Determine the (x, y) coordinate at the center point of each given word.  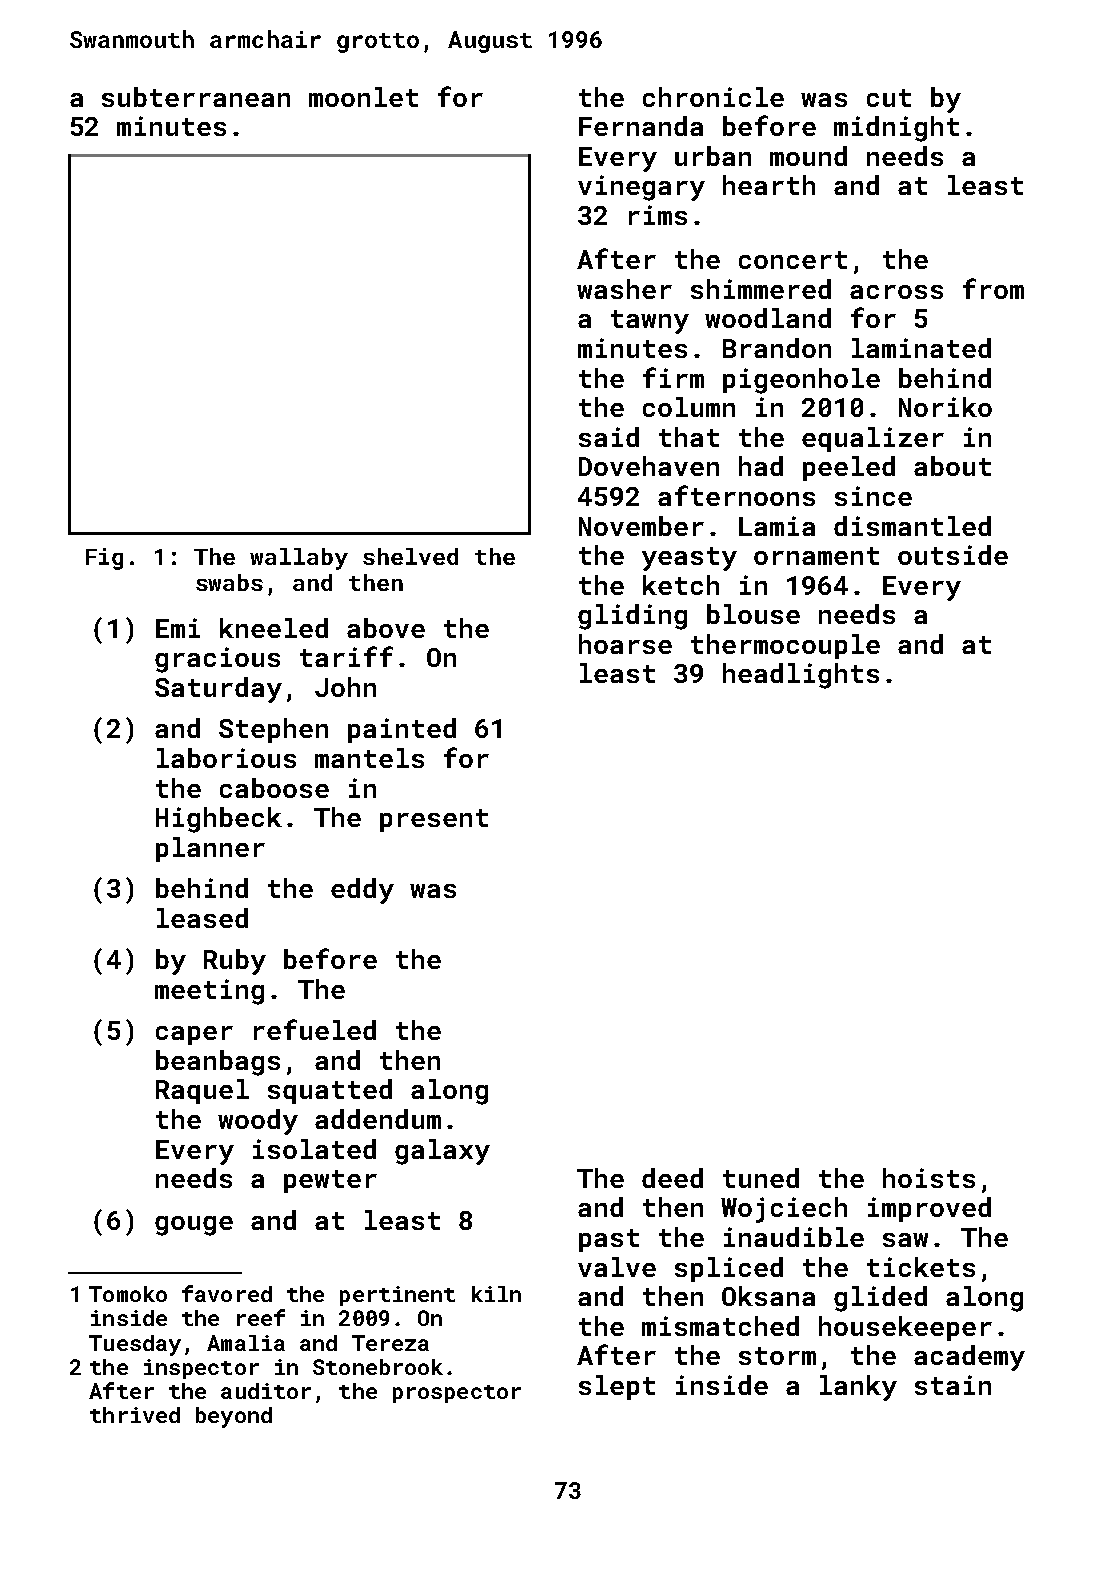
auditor (266, 1391)
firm (673, 377)
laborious (226, 758)
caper (194, 1035)
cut (889, 98)
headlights (801, 676)
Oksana (768, 1296)
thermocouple (785, 646)
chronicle (713, 97)
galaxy (442, 1152)
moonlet (363, 97)
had (761, 466)
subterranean (196, 97)
